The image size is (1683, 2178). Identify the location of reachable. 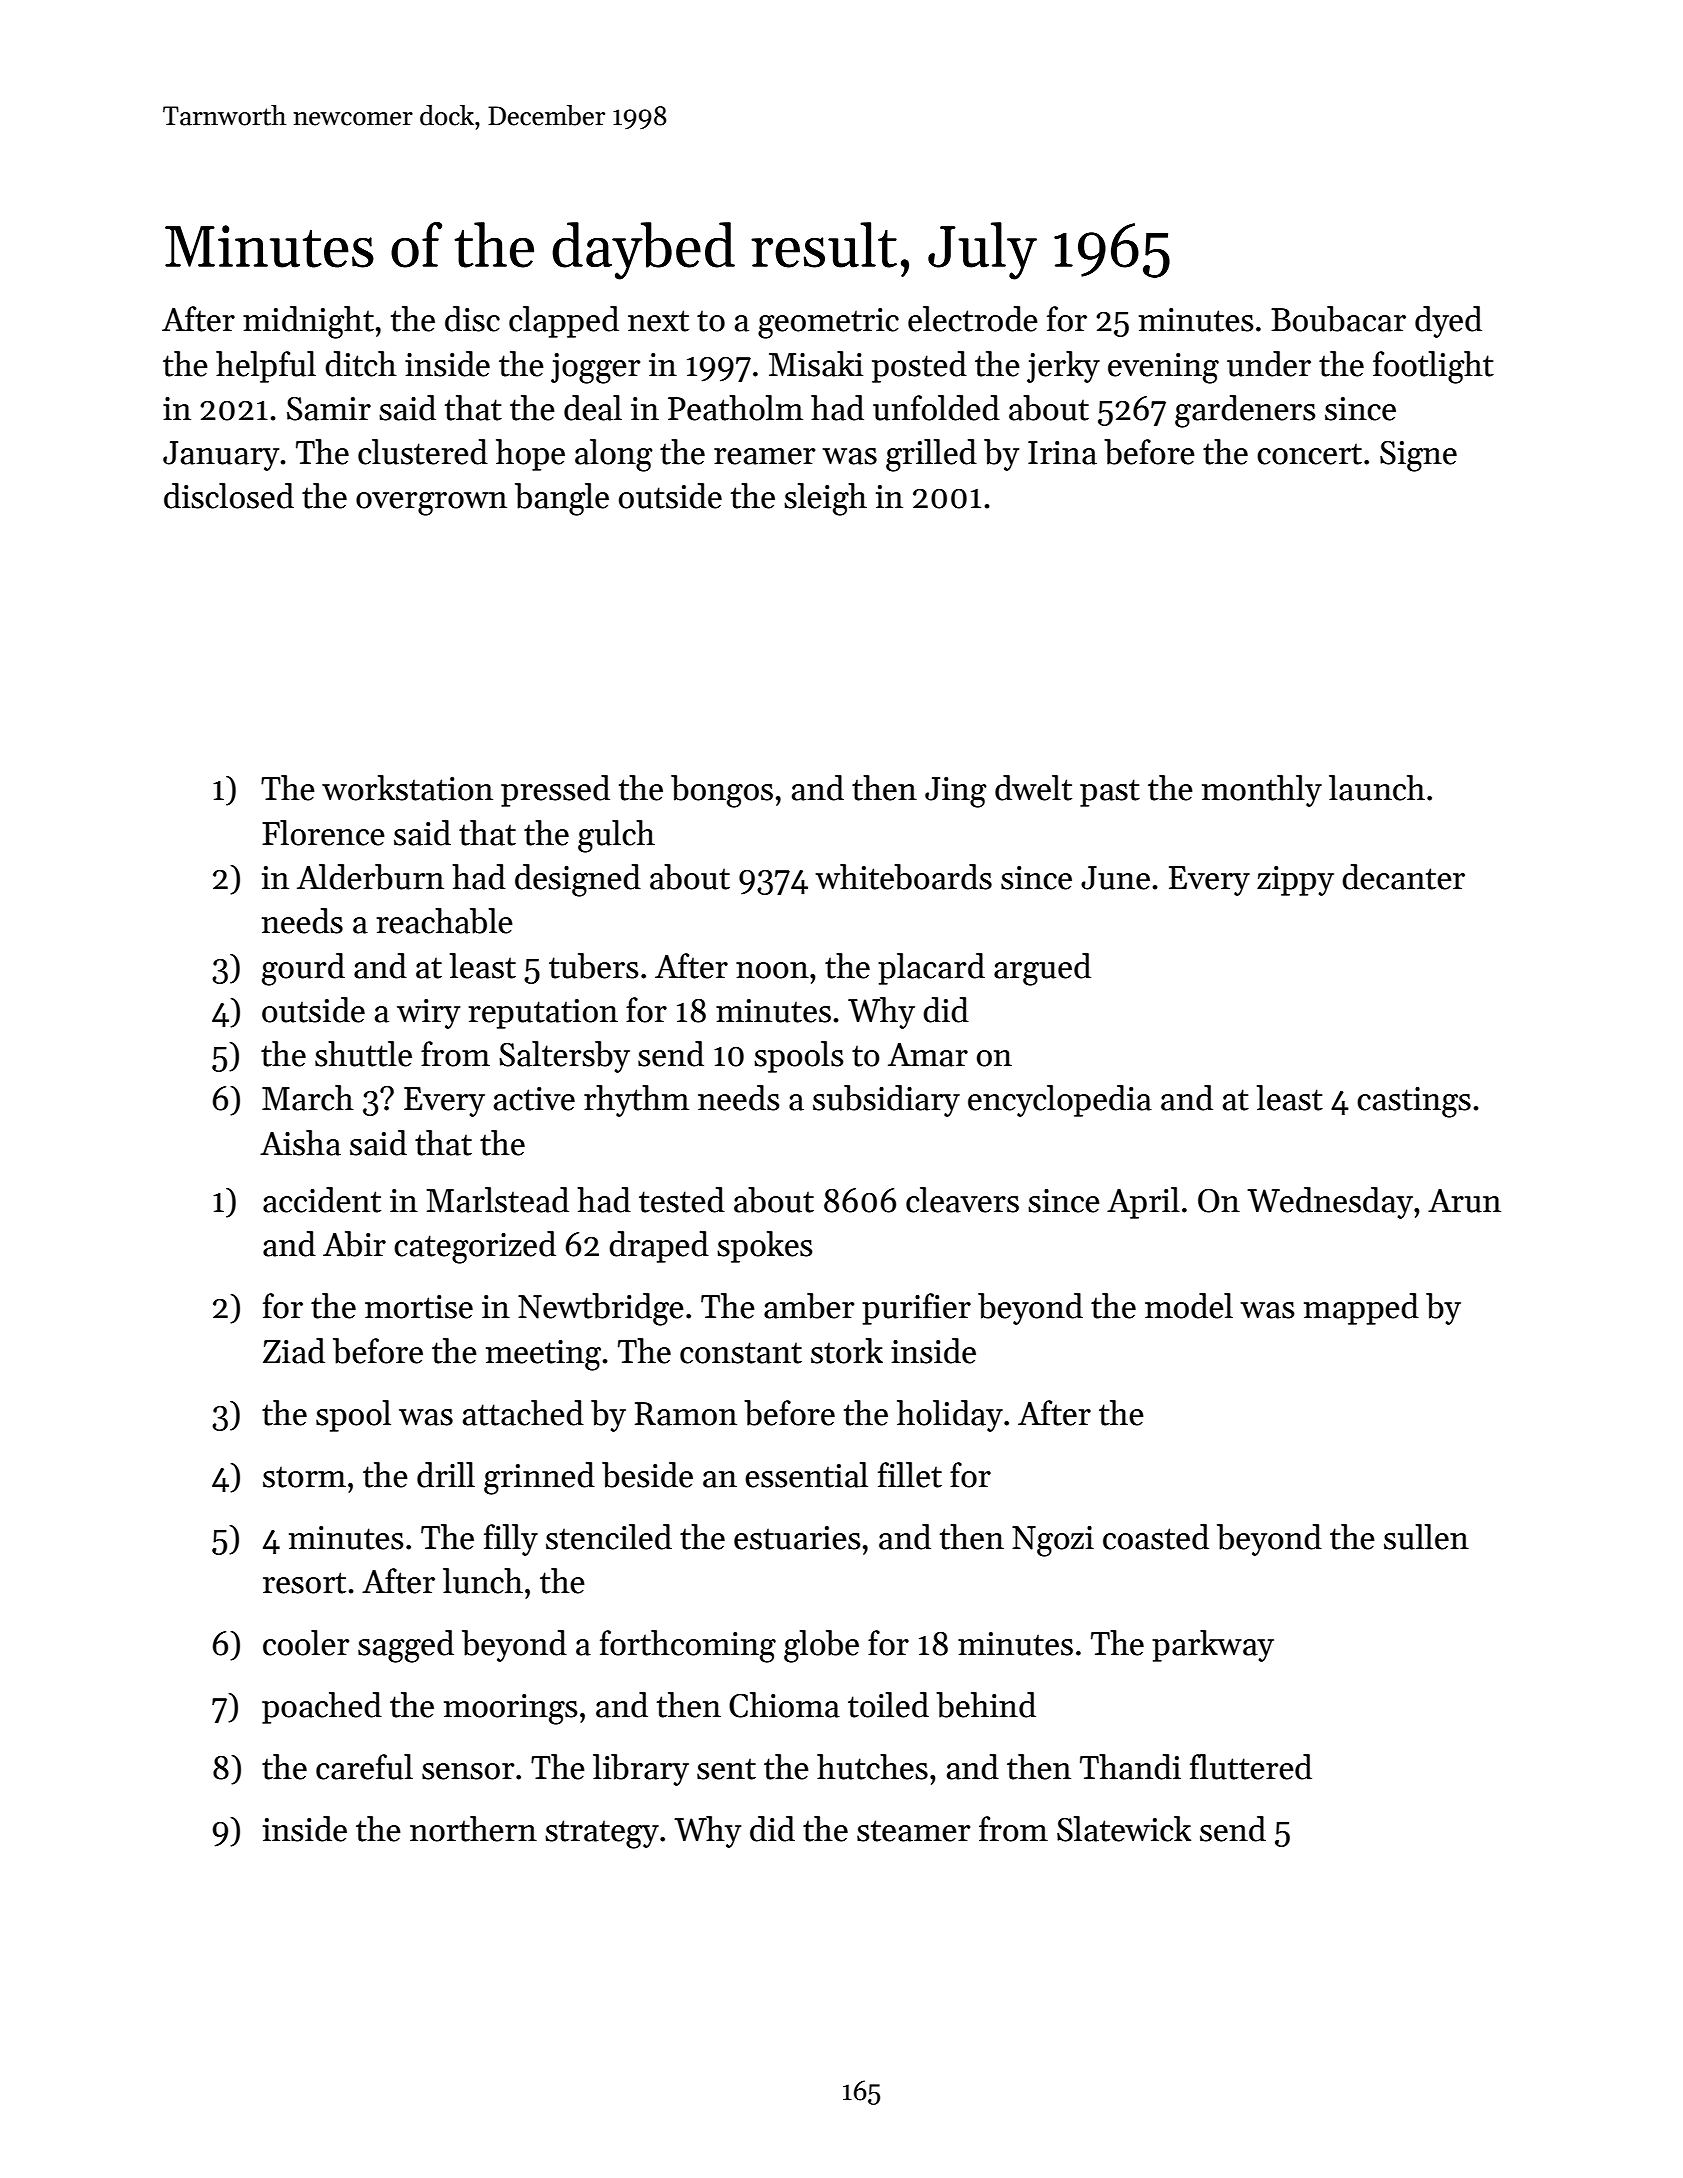
(445, 921).
